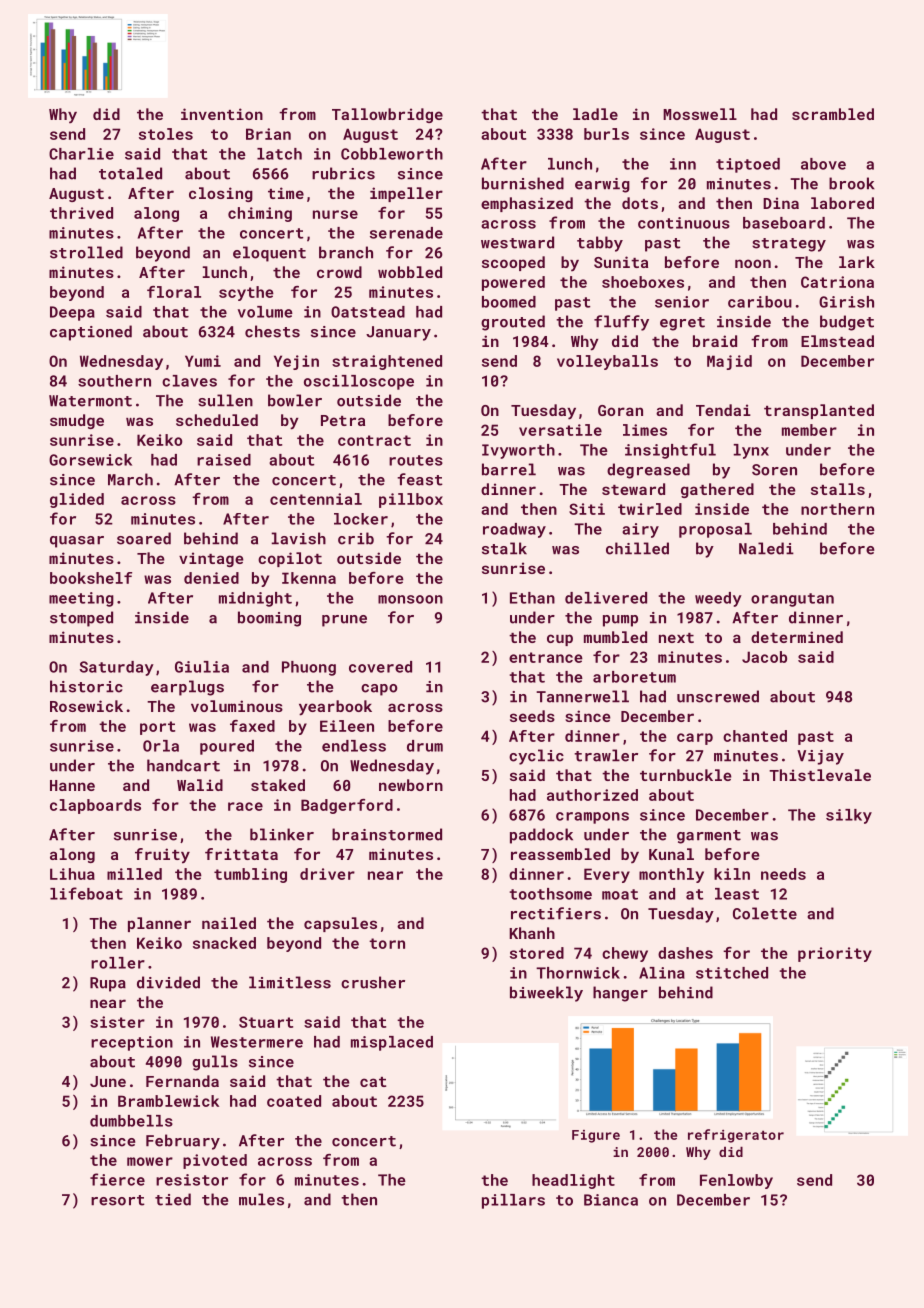 The height and width of the screenshot is (1308, 924). I want to click on lark, so click(857, 262).
